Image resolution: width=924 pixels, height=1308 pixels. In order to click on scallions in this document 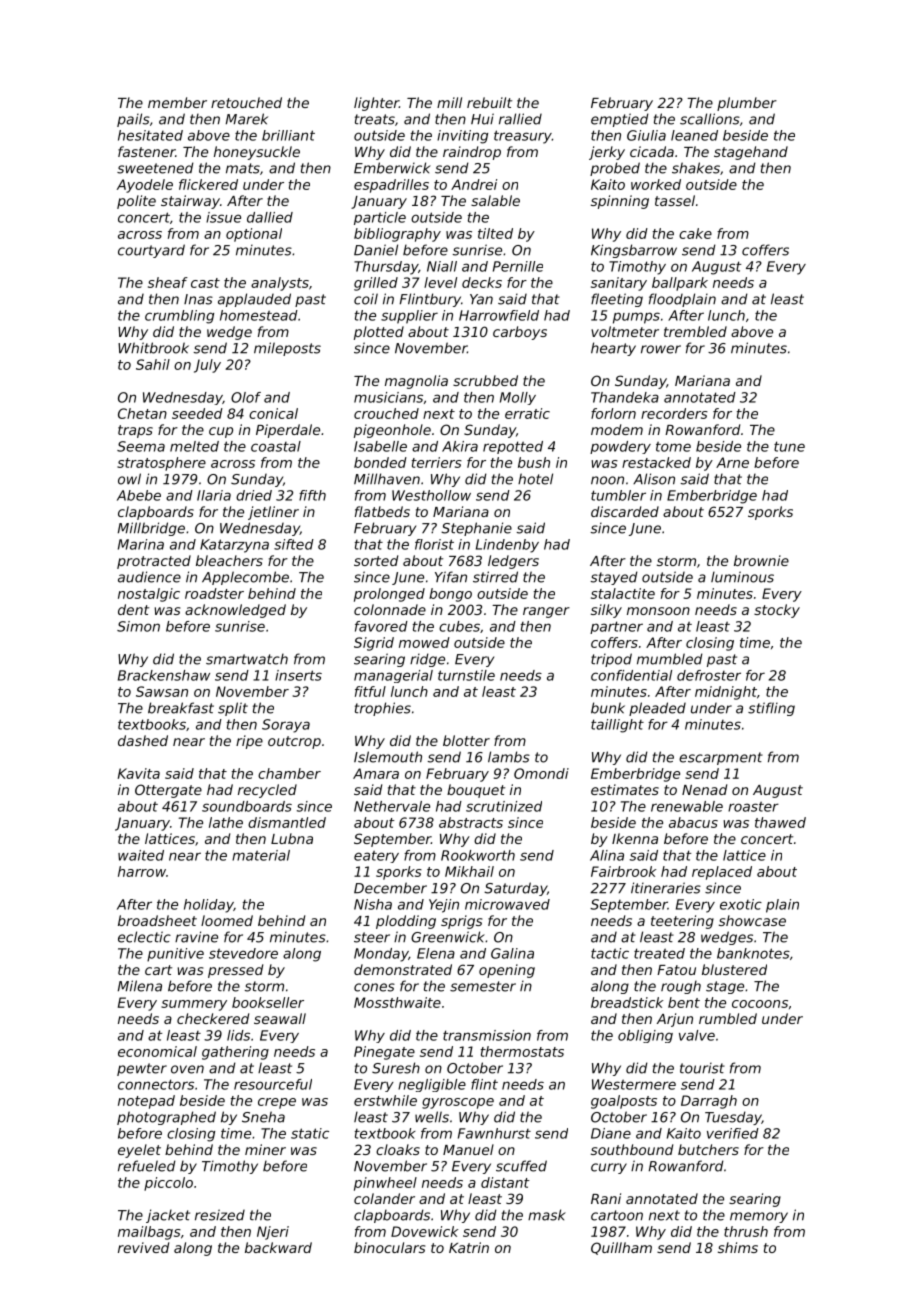, I will do `click(710, 119)`.
